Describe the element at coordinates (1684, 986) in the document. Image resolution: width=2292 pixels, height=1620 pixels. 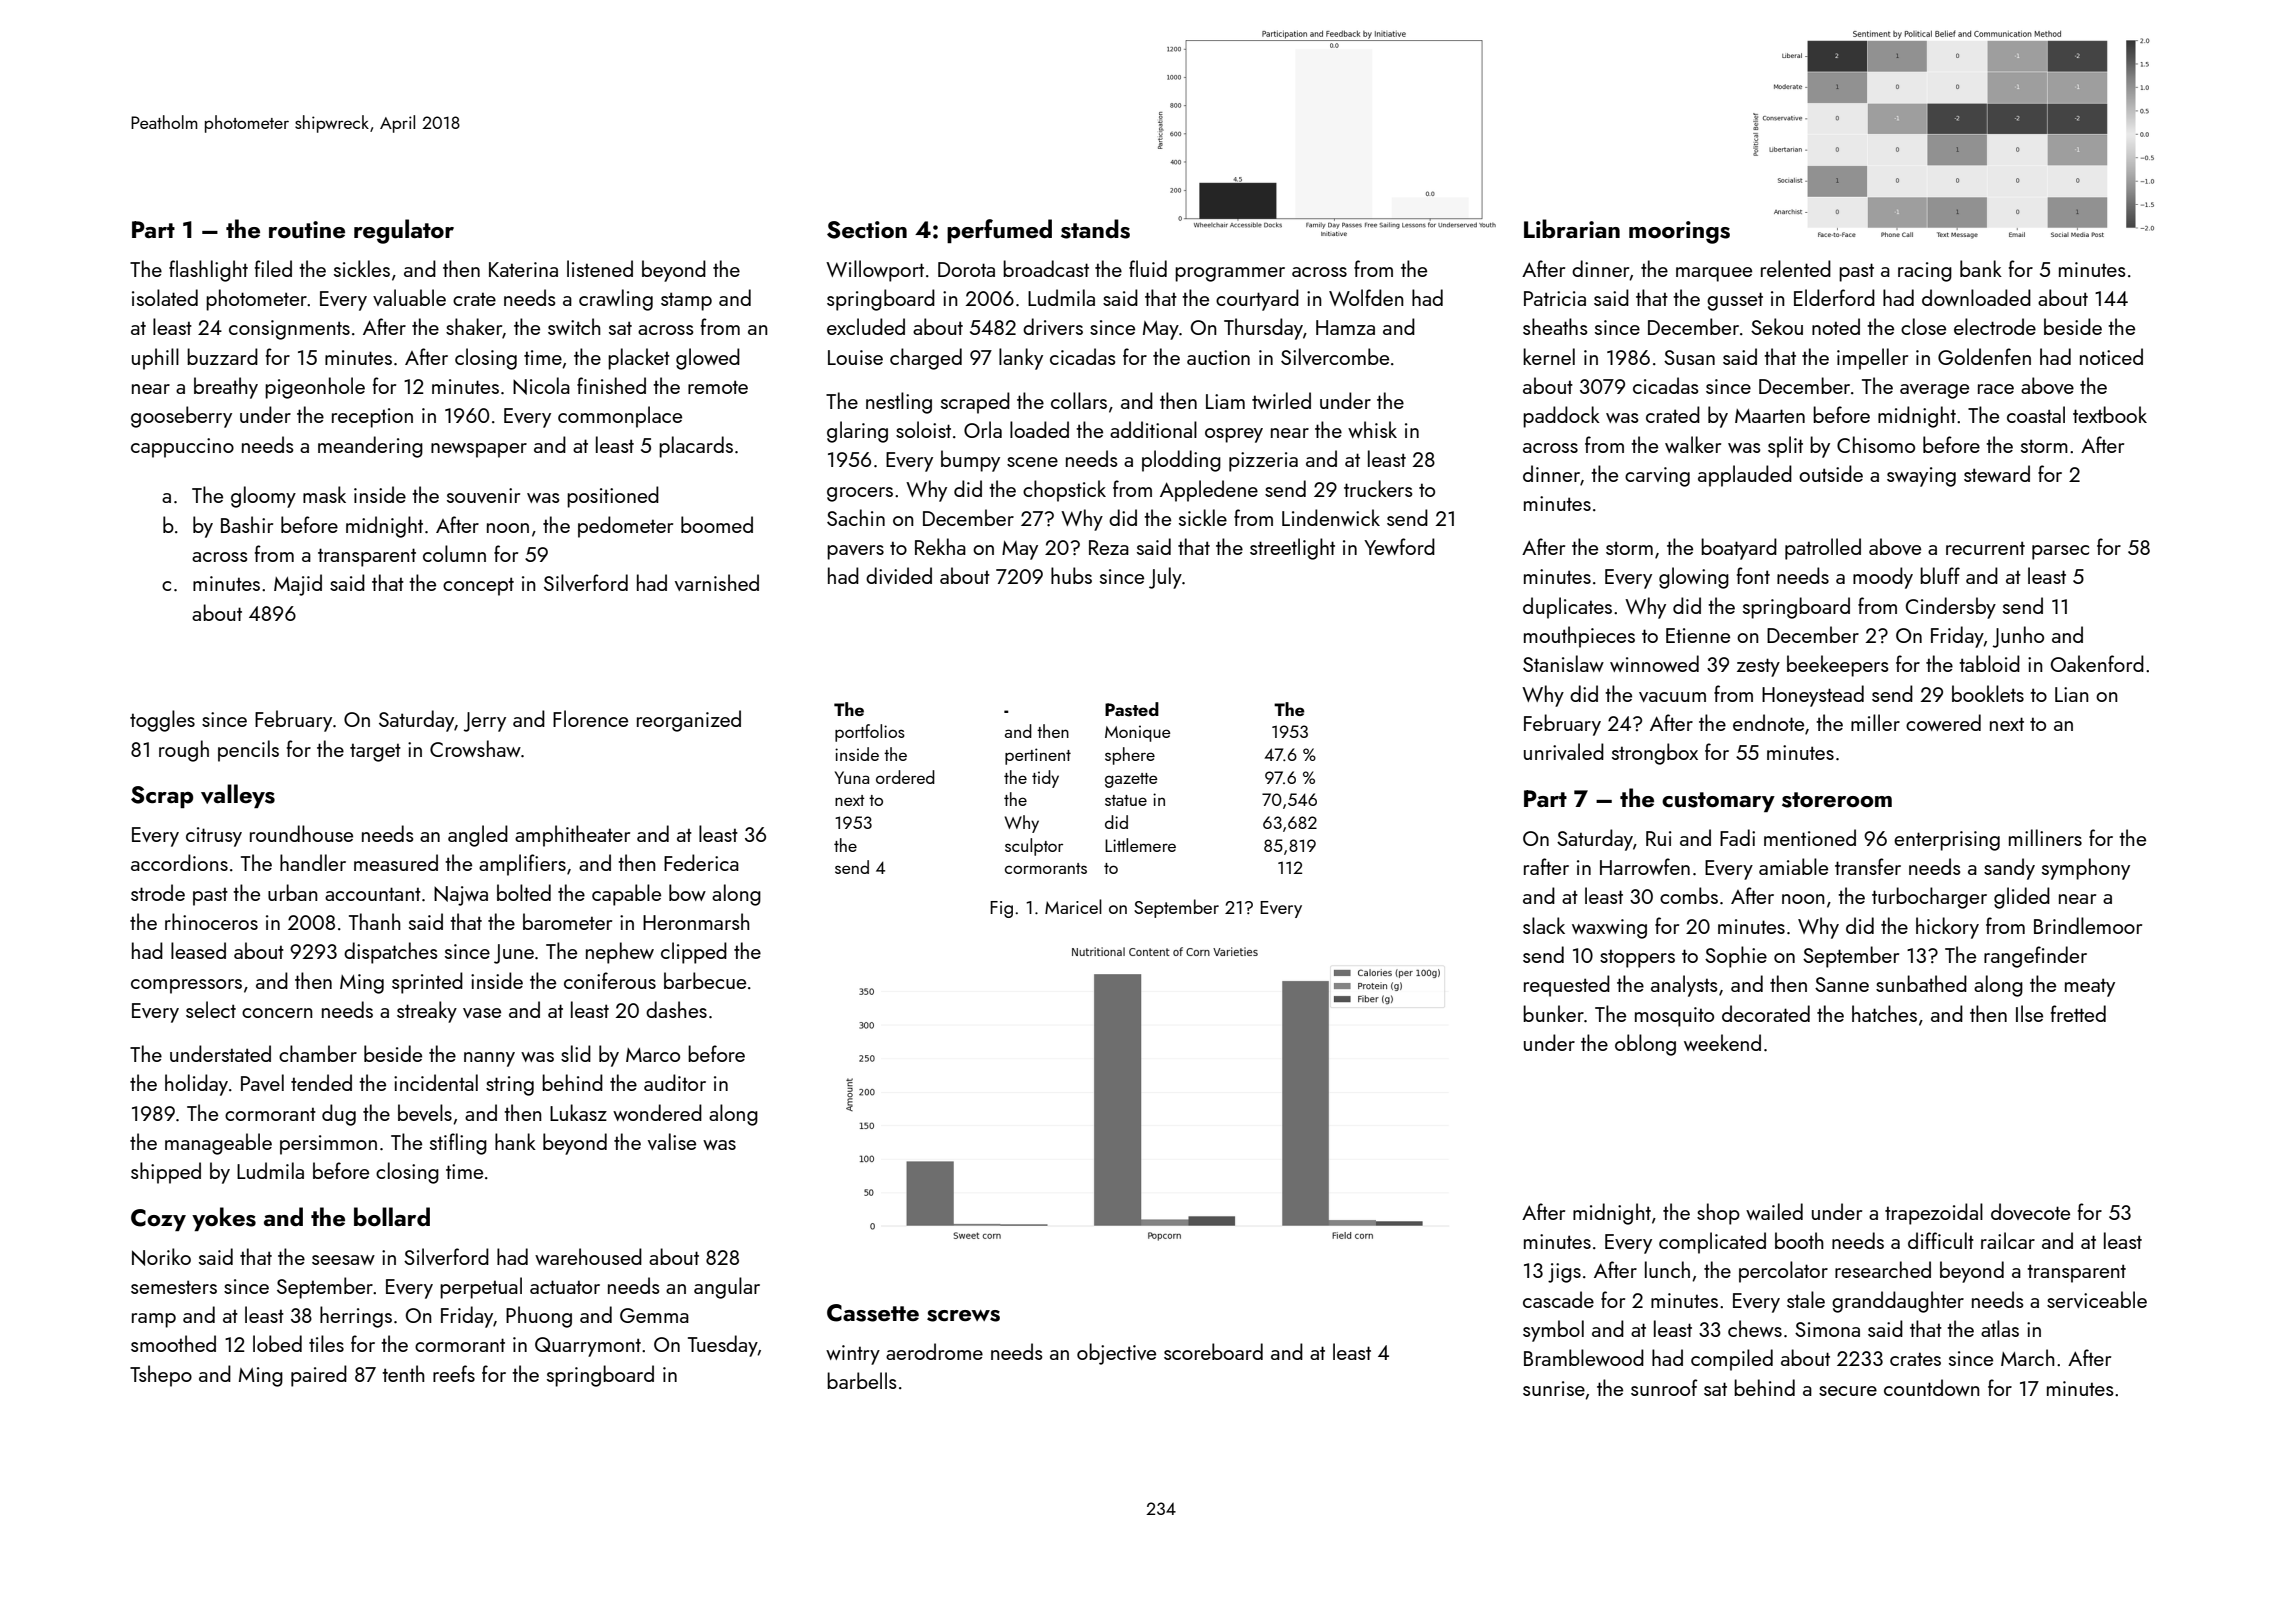
I see `analysts` at that location.
